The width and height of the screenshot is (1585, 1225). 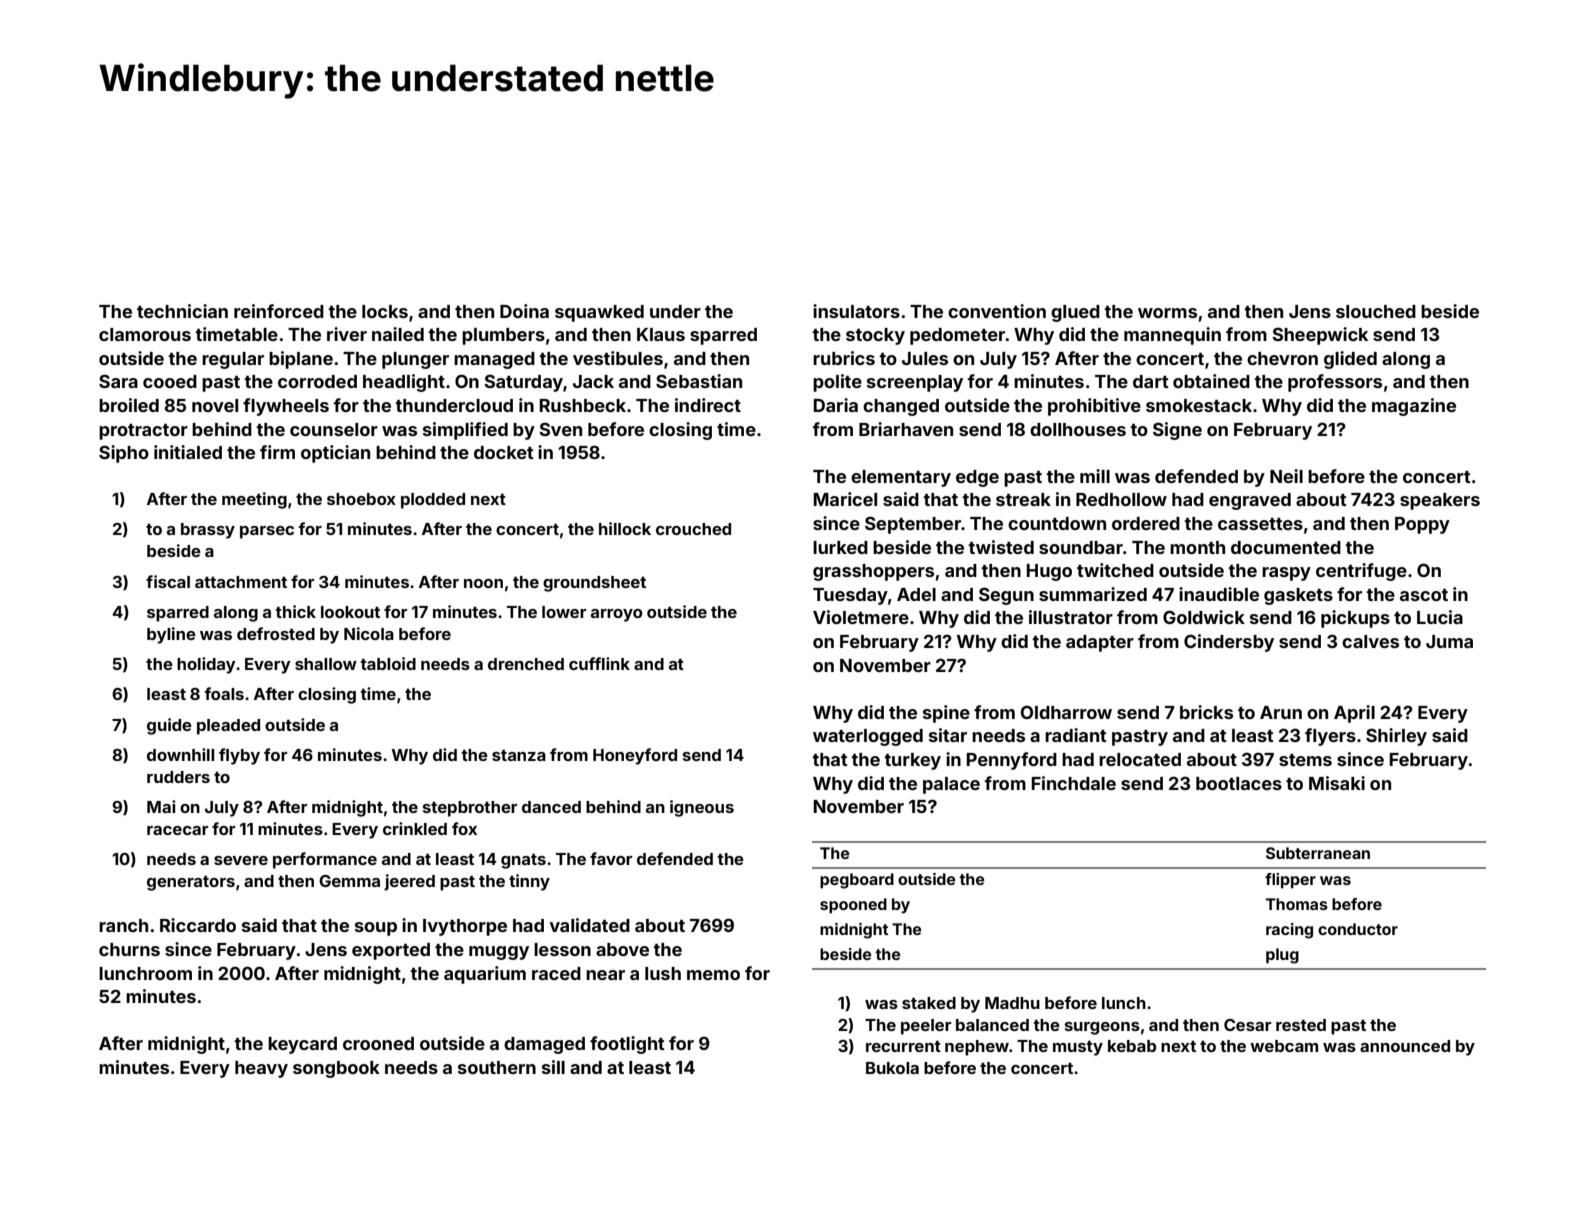 What do you see at coordinates (261, 1069) in the screenshot?
I see `heavy` at bounding box center [261, 1069].
